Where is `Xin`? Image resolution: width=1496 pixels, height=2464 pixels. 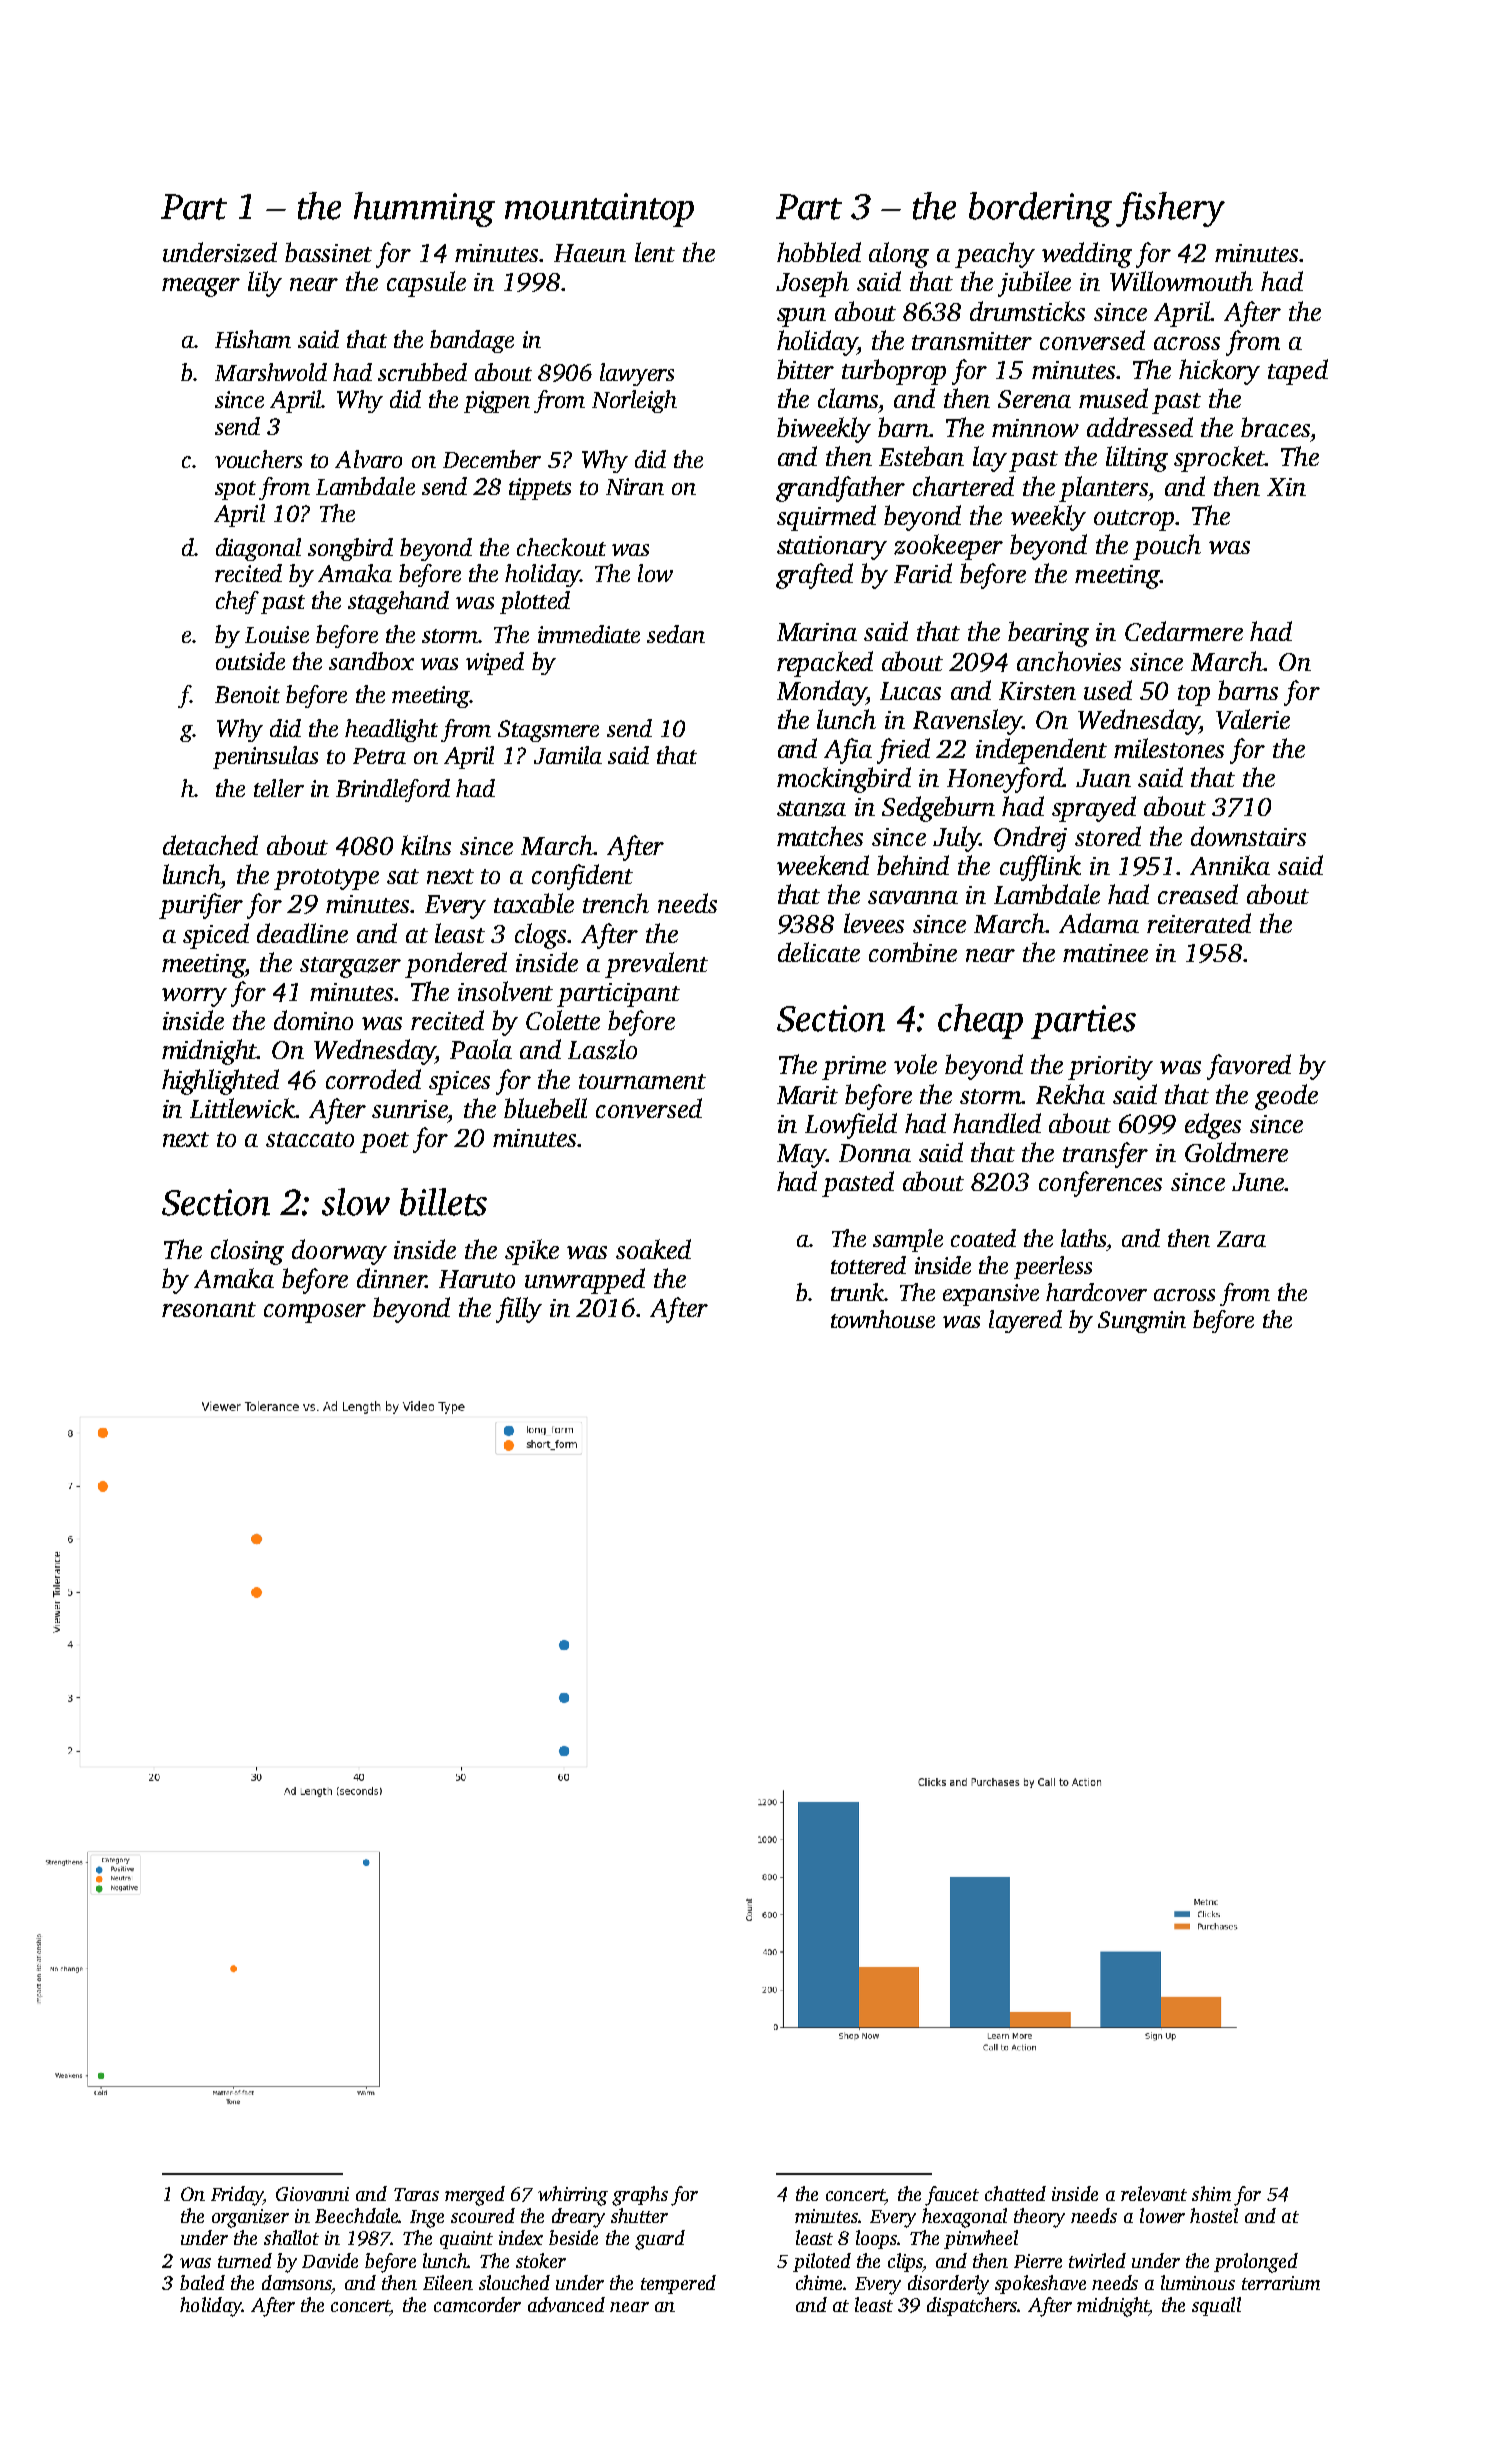
Xin is located at coordinates (1286, 487).
